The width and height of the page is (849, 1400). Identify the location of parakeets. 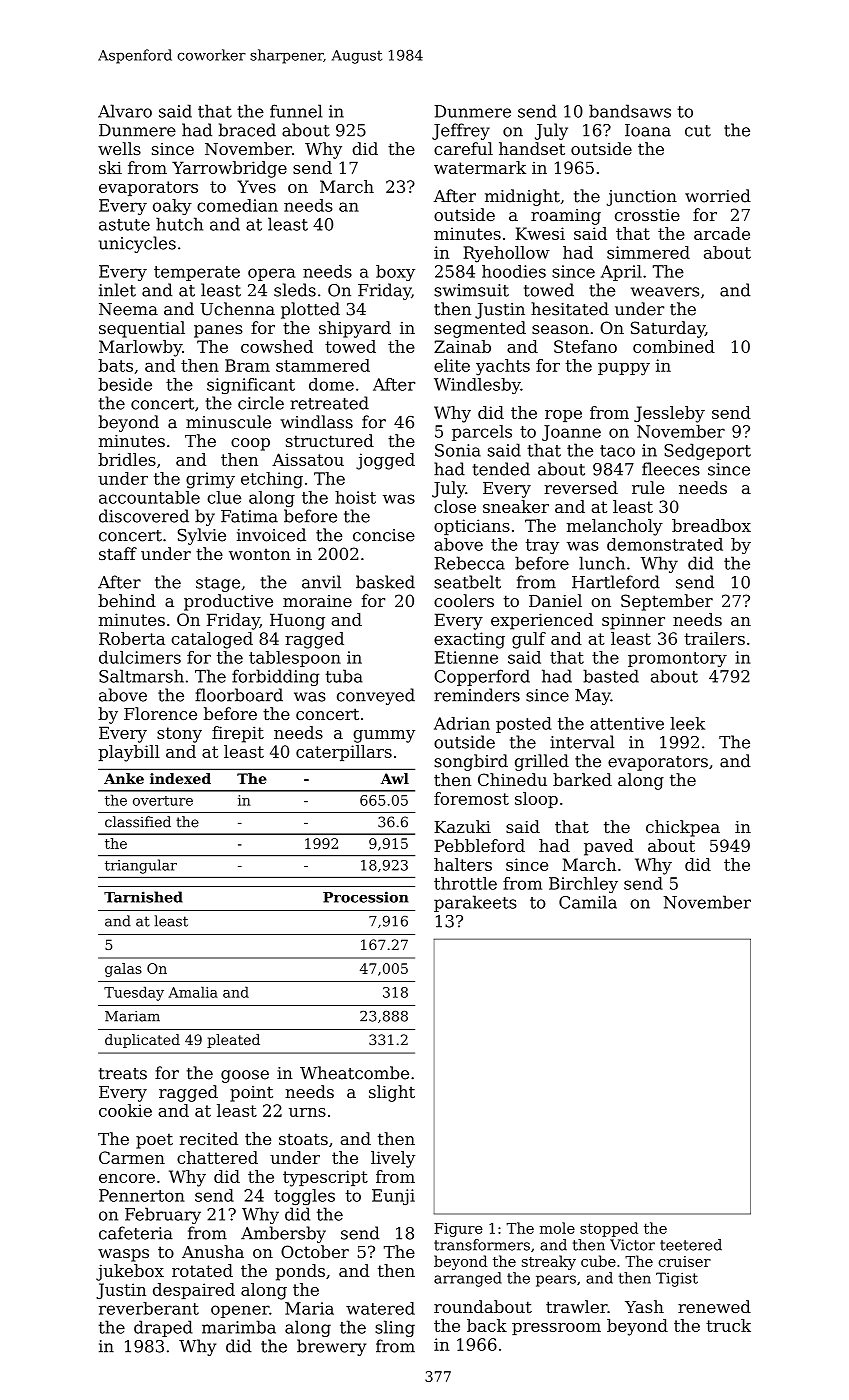
(475, 903).
